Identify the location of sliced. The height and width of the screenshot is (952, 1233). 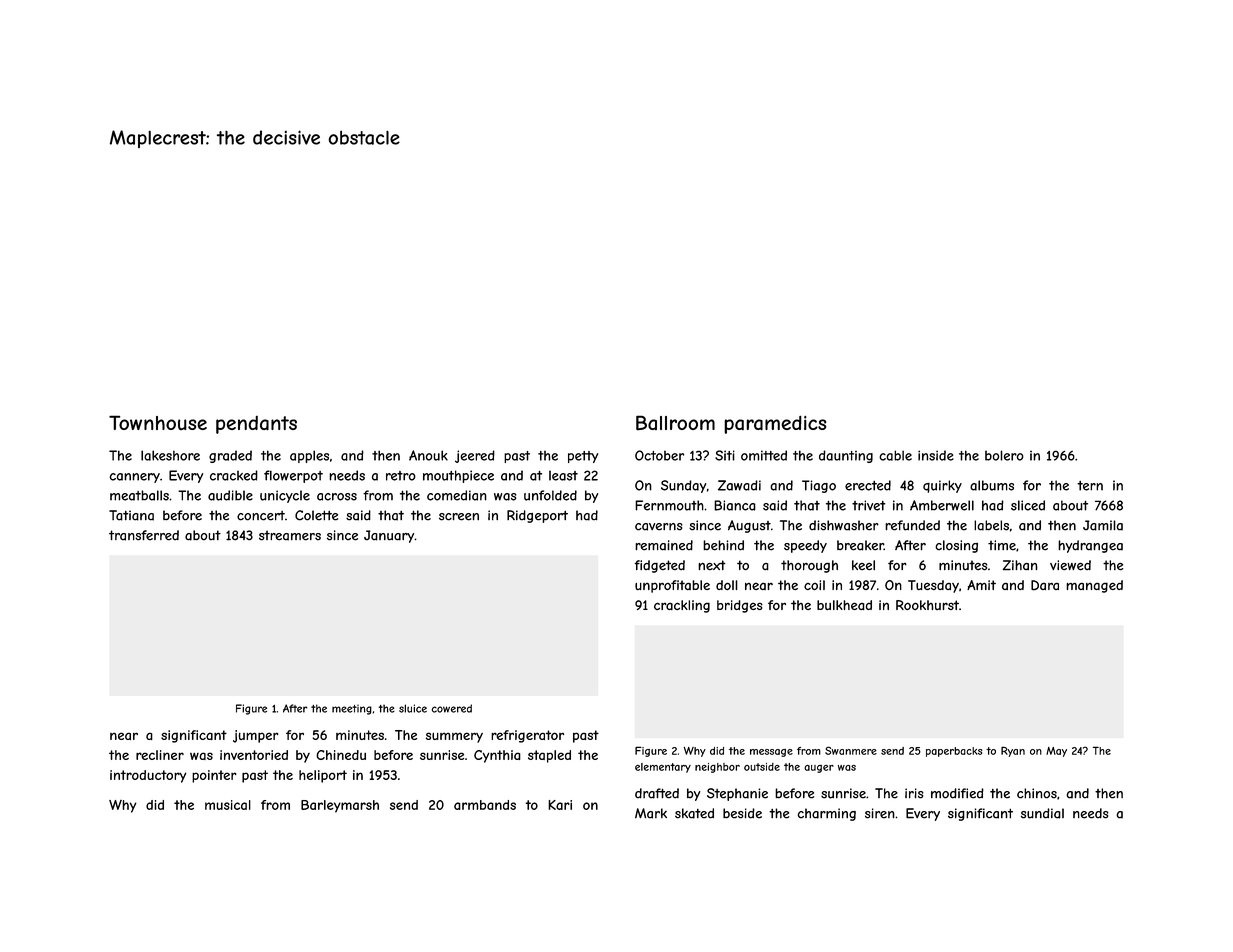
(1028, 505).
